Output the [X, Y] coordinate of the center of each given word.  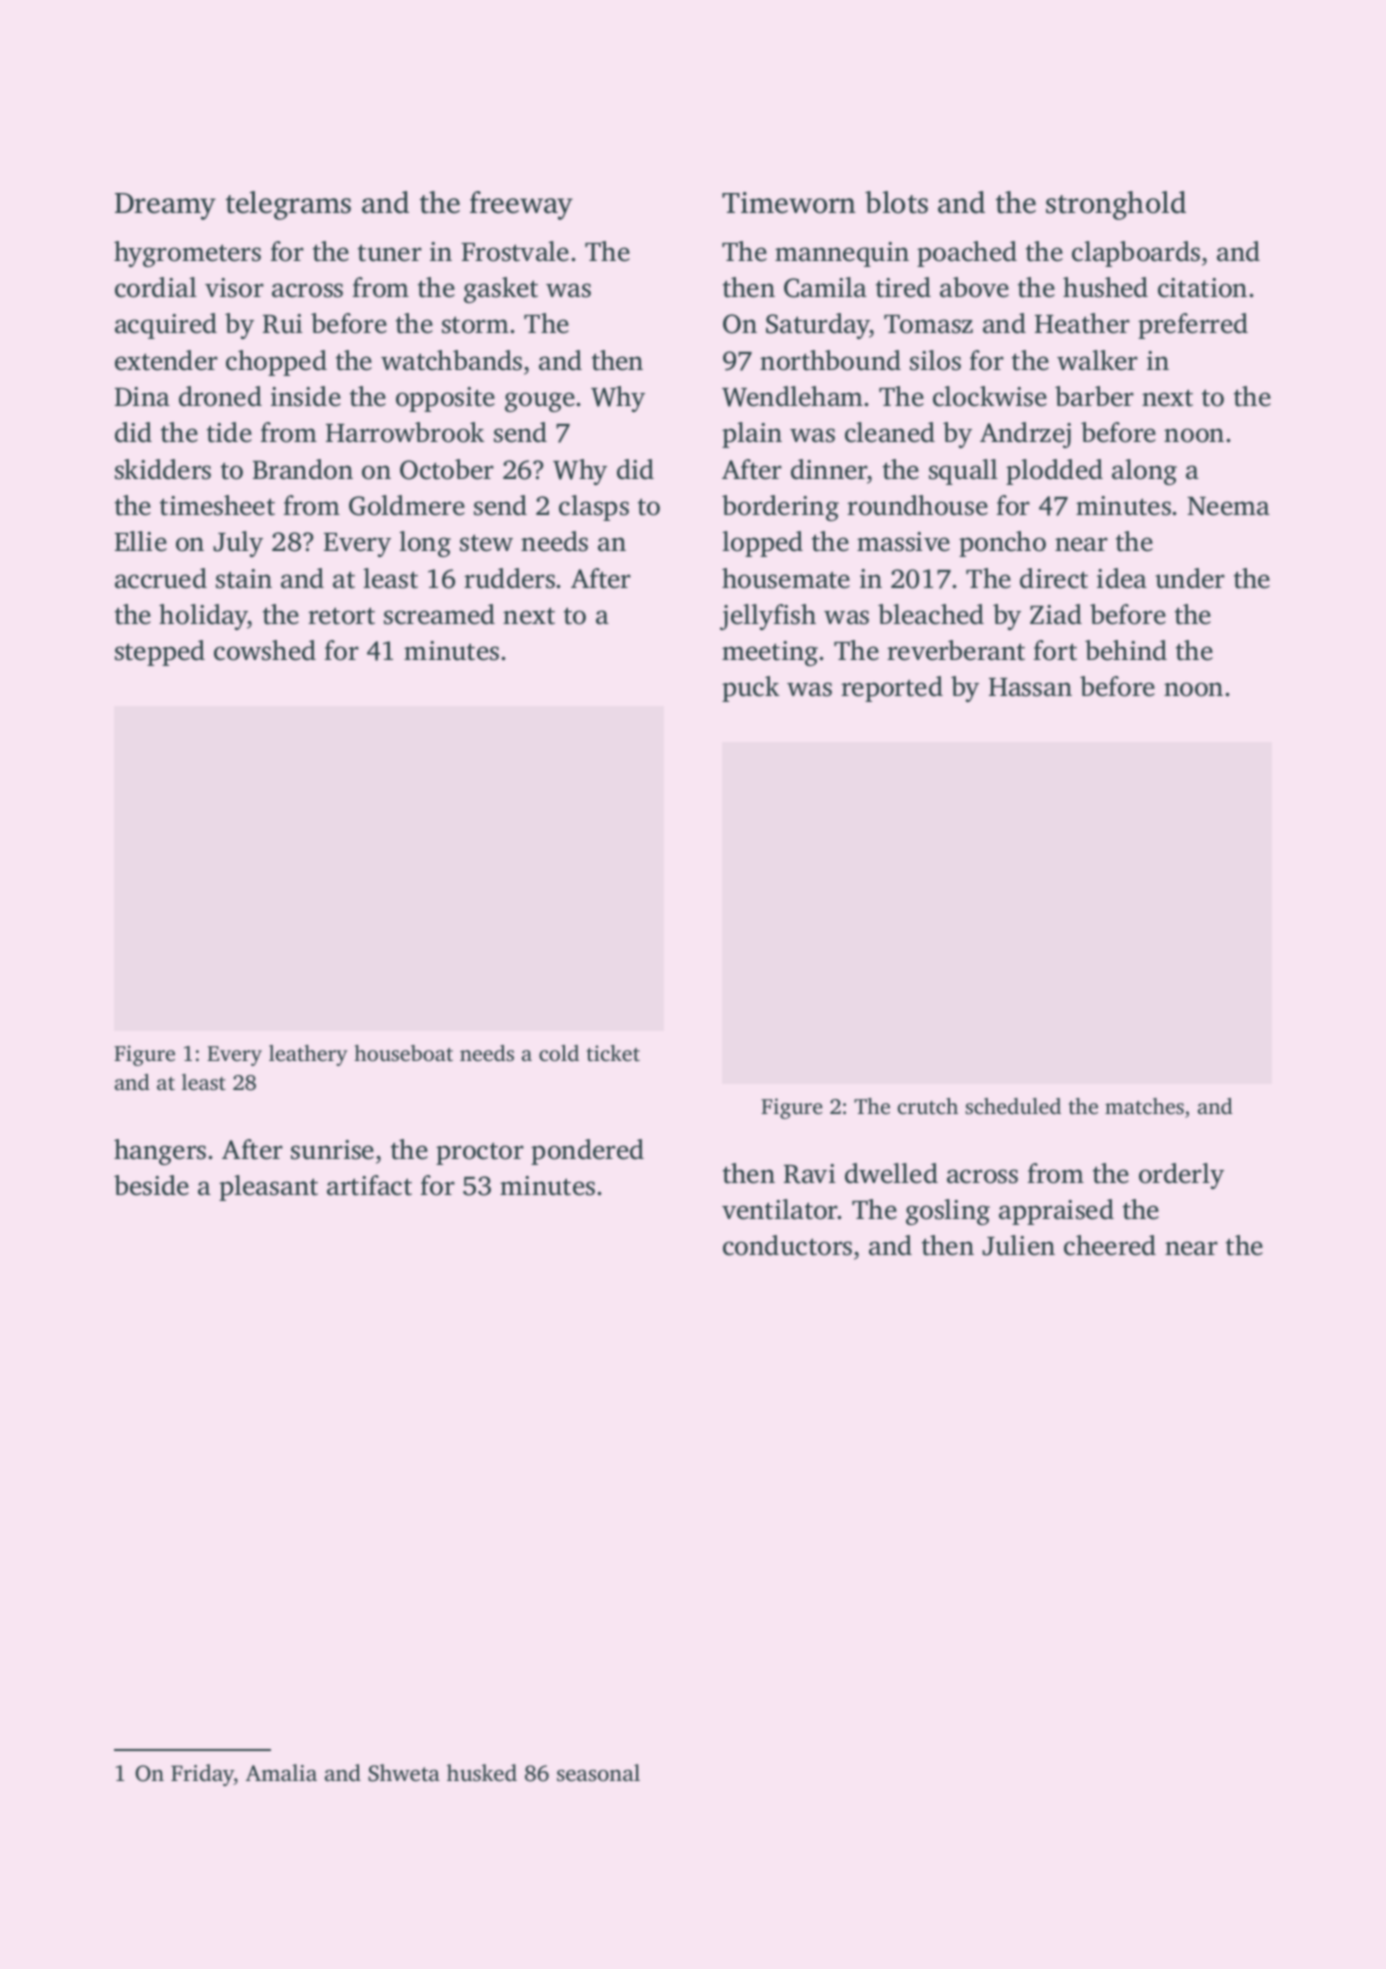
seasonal [598, 1773]
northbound [830, 360]
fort [1055, 650]
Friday [202, 1775]
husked [482, 1773]
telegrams [288, 205]
